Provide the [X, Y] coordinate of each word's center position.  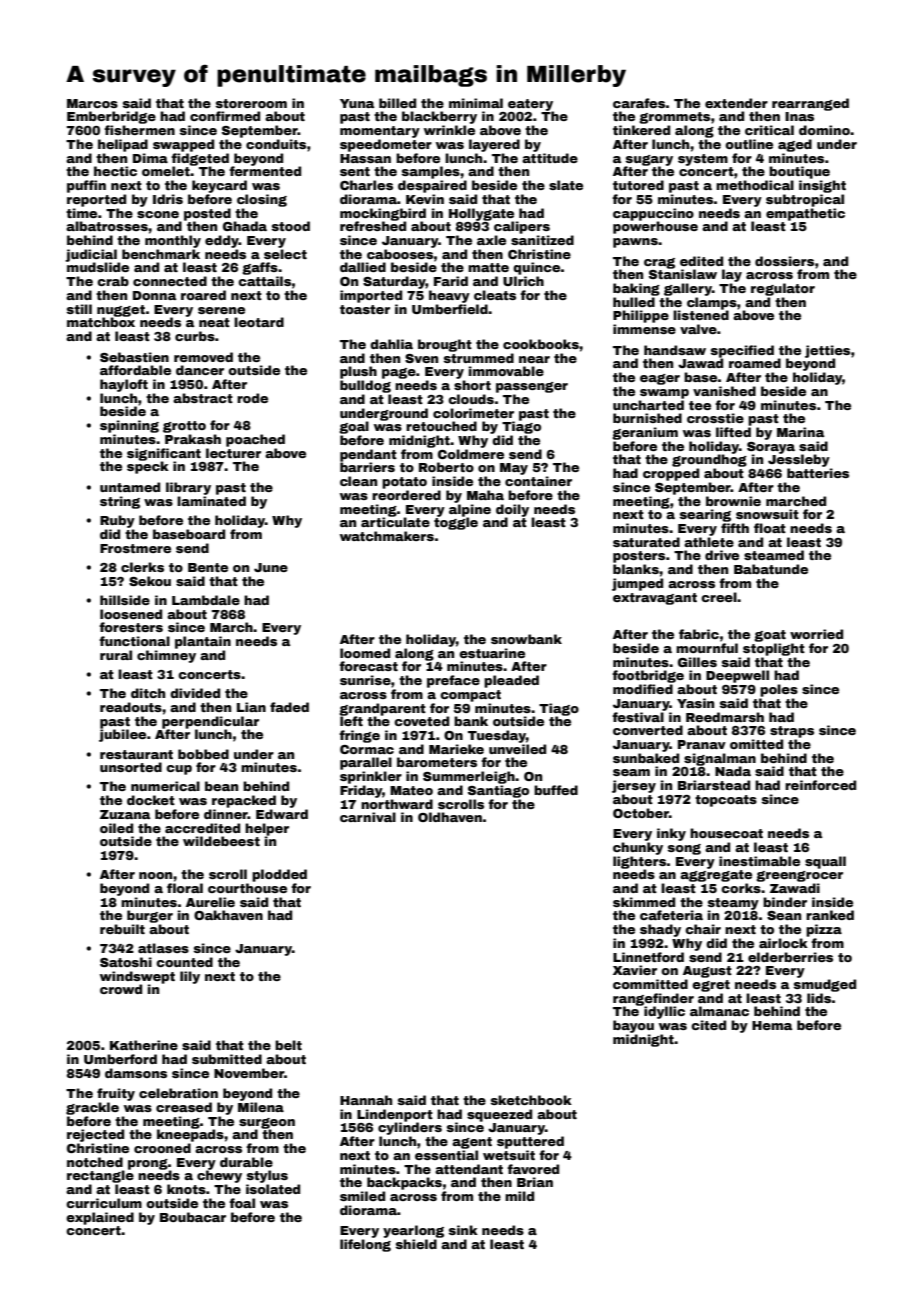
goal [354, 427]
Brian [535, 1182]
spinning [129, 426]
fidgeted [200, 159]
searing [705, 515]
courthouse [247, 888]
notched [95, 1162]
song [684, 849]
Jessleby [799, 460]
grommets [674, 118]
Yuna [357, 103]
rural [116, 655]
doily [512, 510]
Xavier [635, 970]
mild [519, 1196]
